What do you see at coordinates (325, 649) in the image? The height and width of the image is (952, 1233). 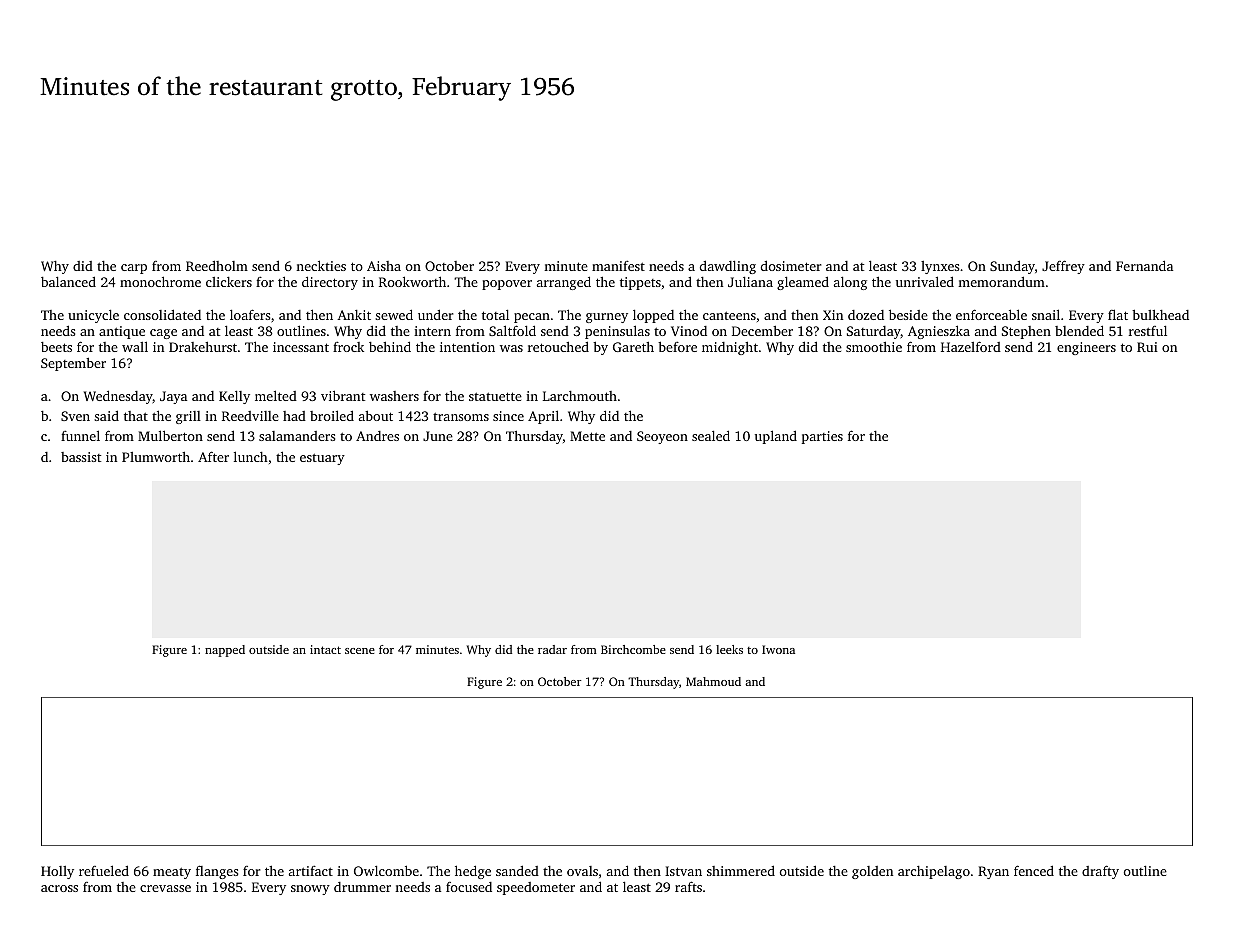 I see `intact` at bounding box center [325, 649].
